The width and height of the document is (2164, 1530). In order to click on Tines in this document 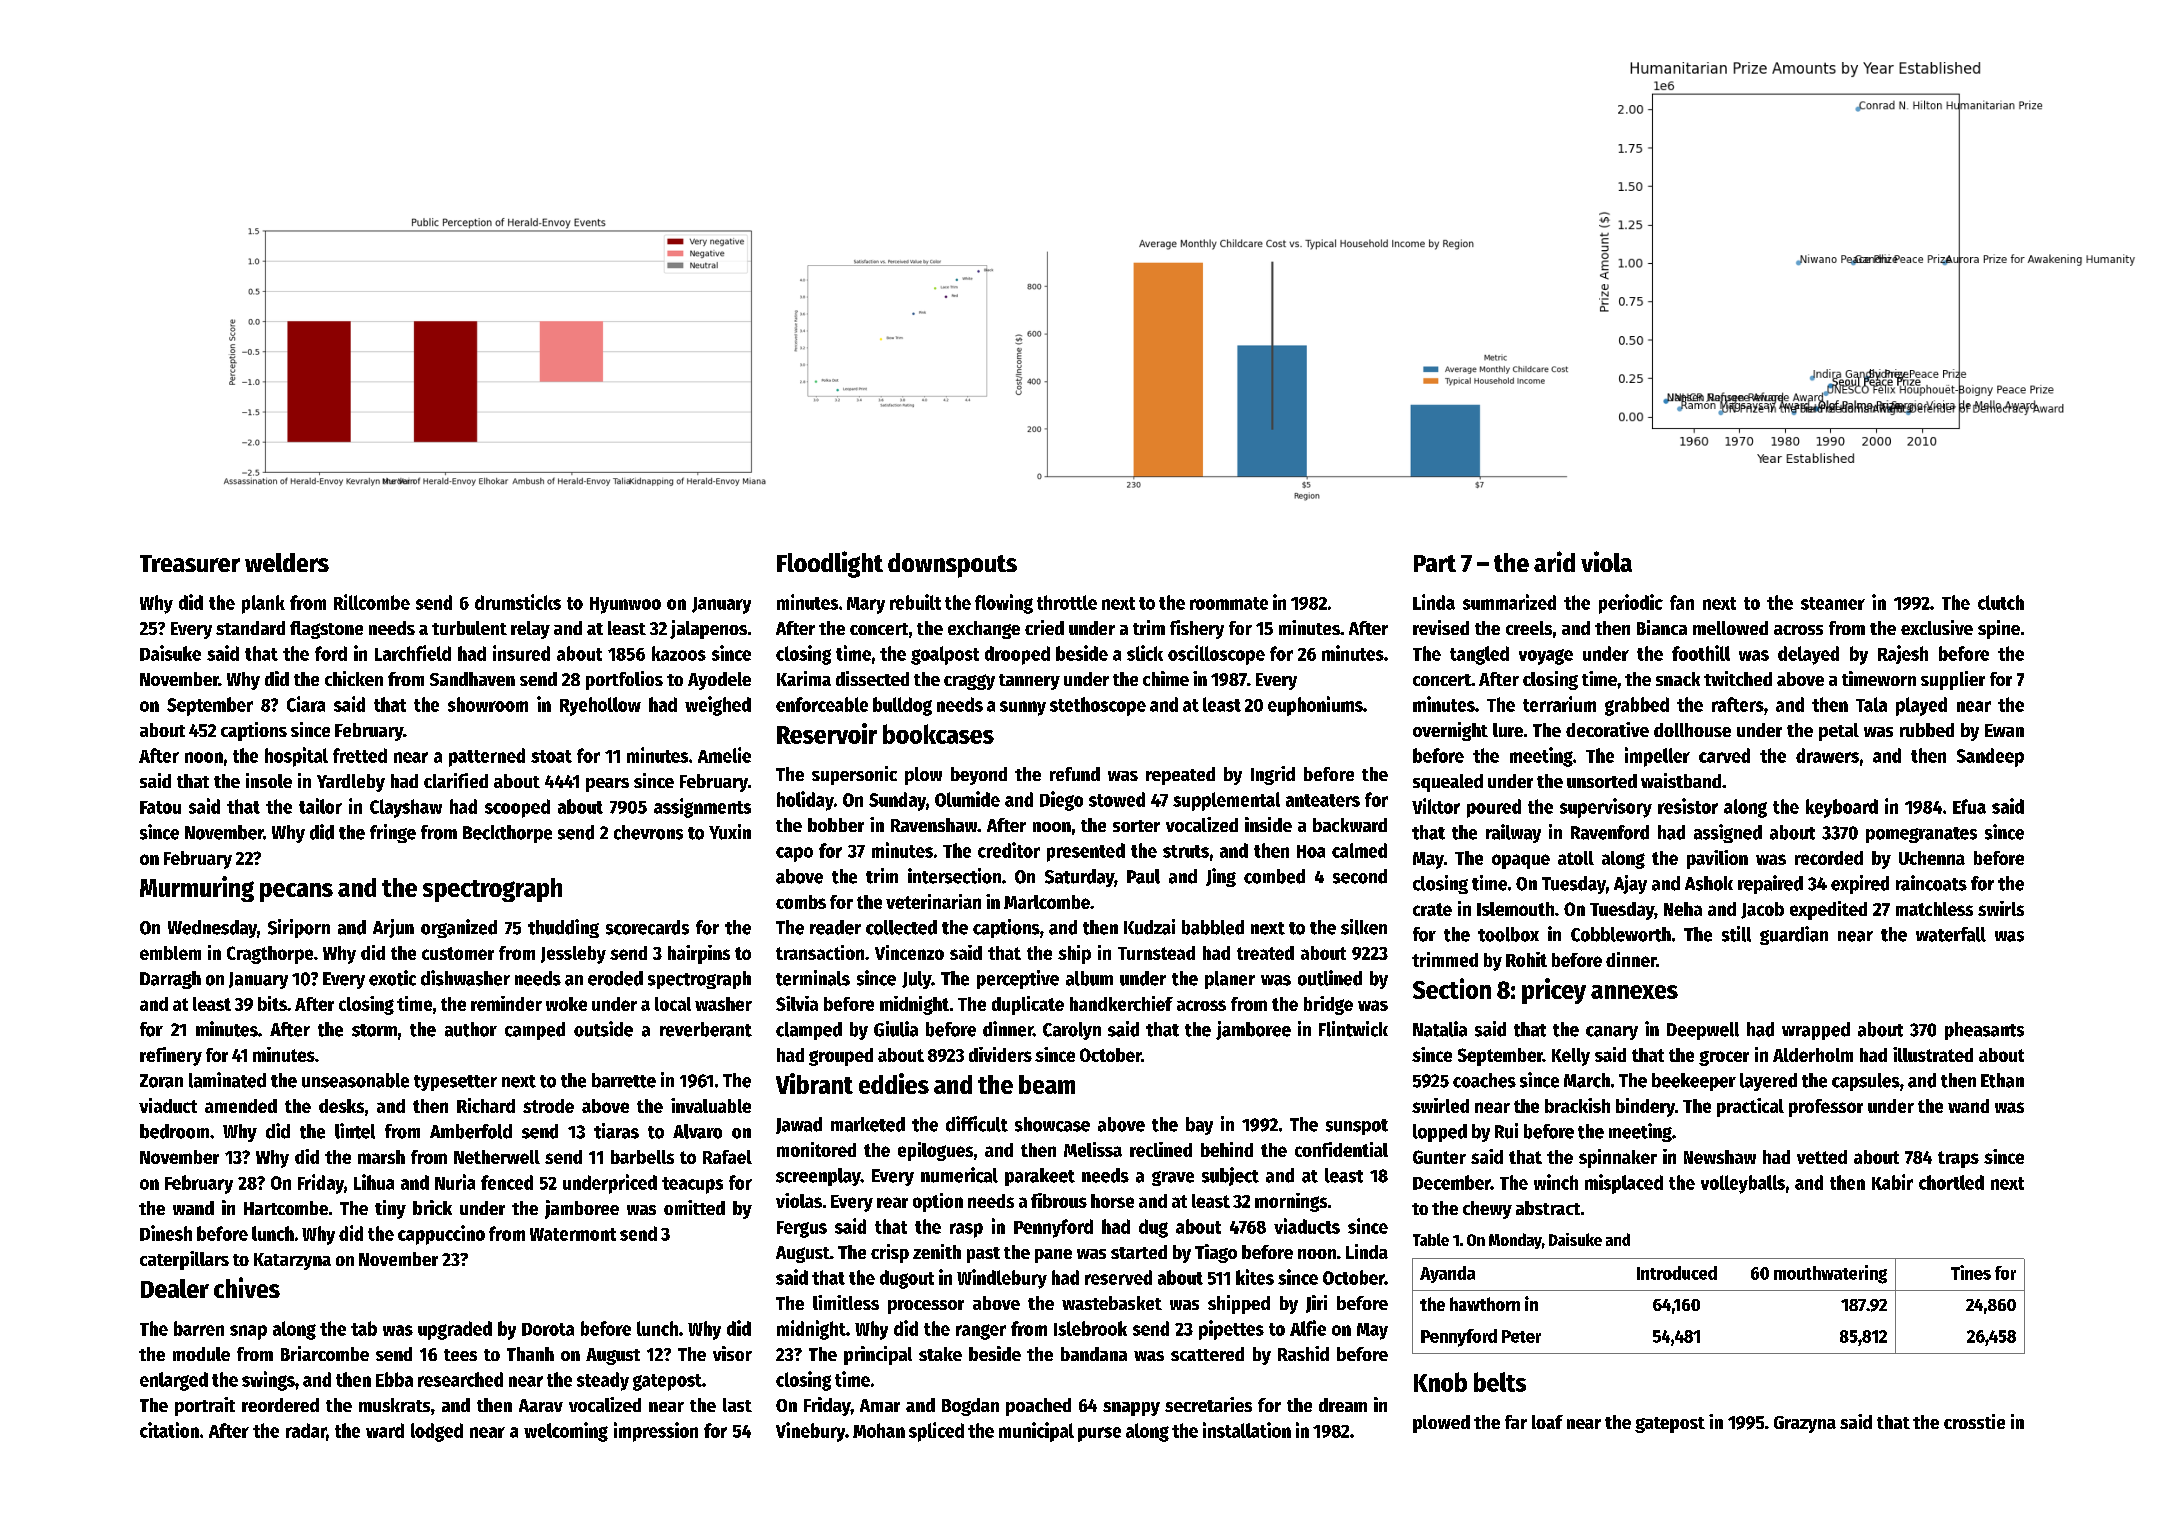, I will do `click(1971, 1272)`.
